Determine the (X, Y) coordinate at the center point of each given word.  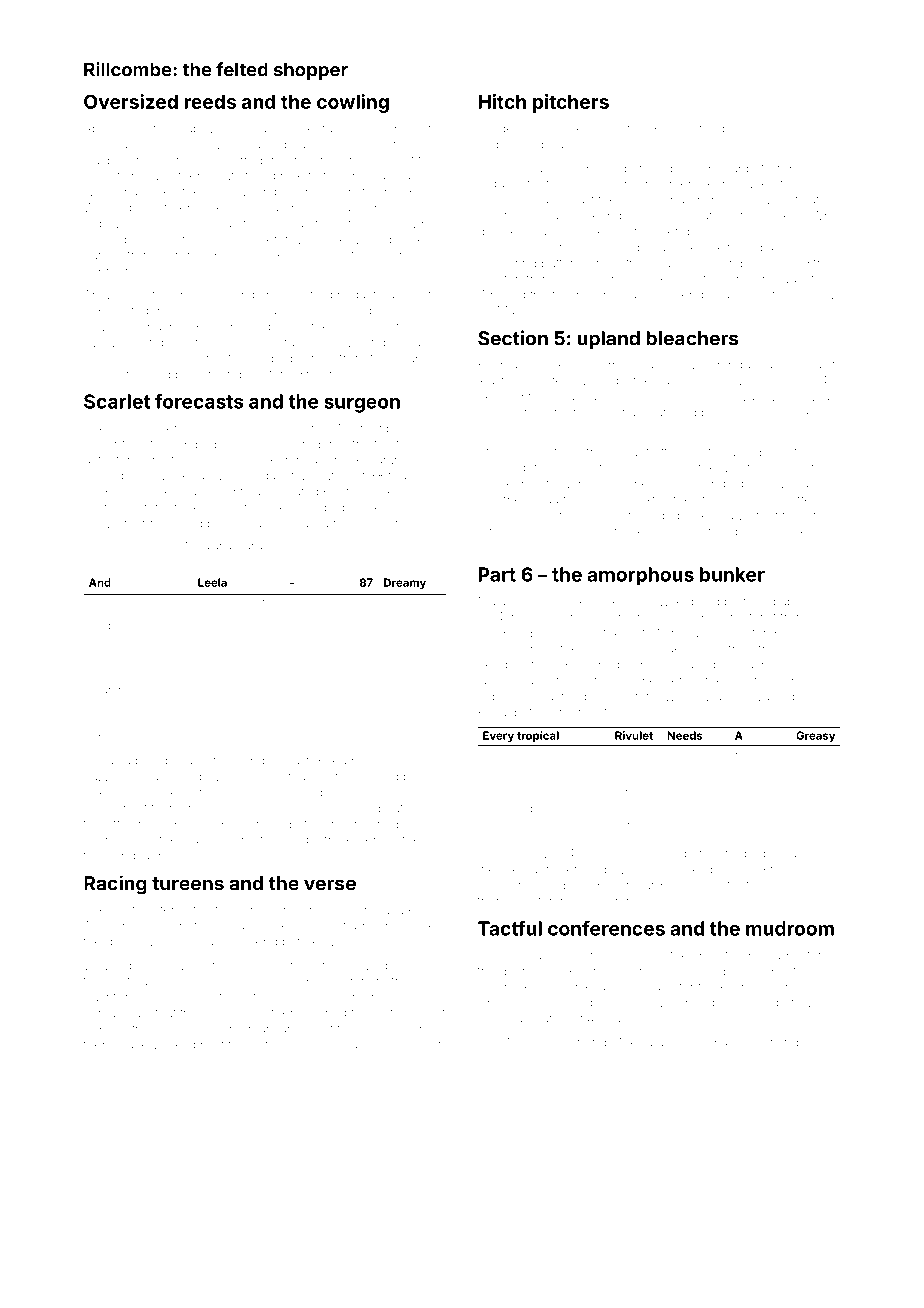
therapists (544, 773)
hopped (722, 129)
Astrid (821, 869)
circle (182, 160)
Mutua (194, 546)
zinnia (494, 548)
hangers (398, 209)
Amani (102, 295)
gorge (122, 944)
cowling (353, 103)
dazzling (108, 778)
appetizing (761, 169)
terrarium (360, 981)
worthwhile (770, 515)
